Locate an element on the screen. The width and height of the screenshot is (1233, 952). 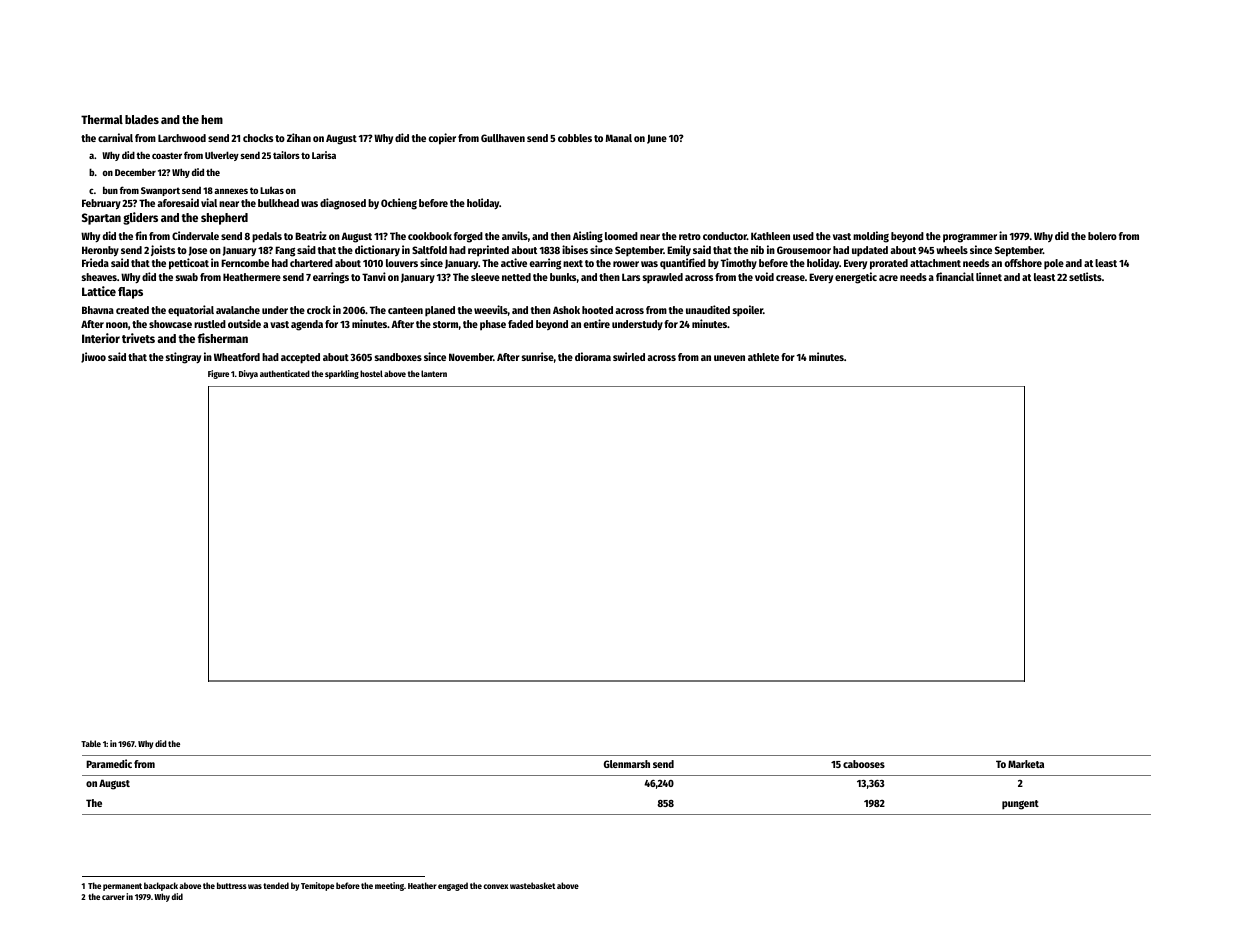
Gullhaven is located at coordinates (503, 138).
